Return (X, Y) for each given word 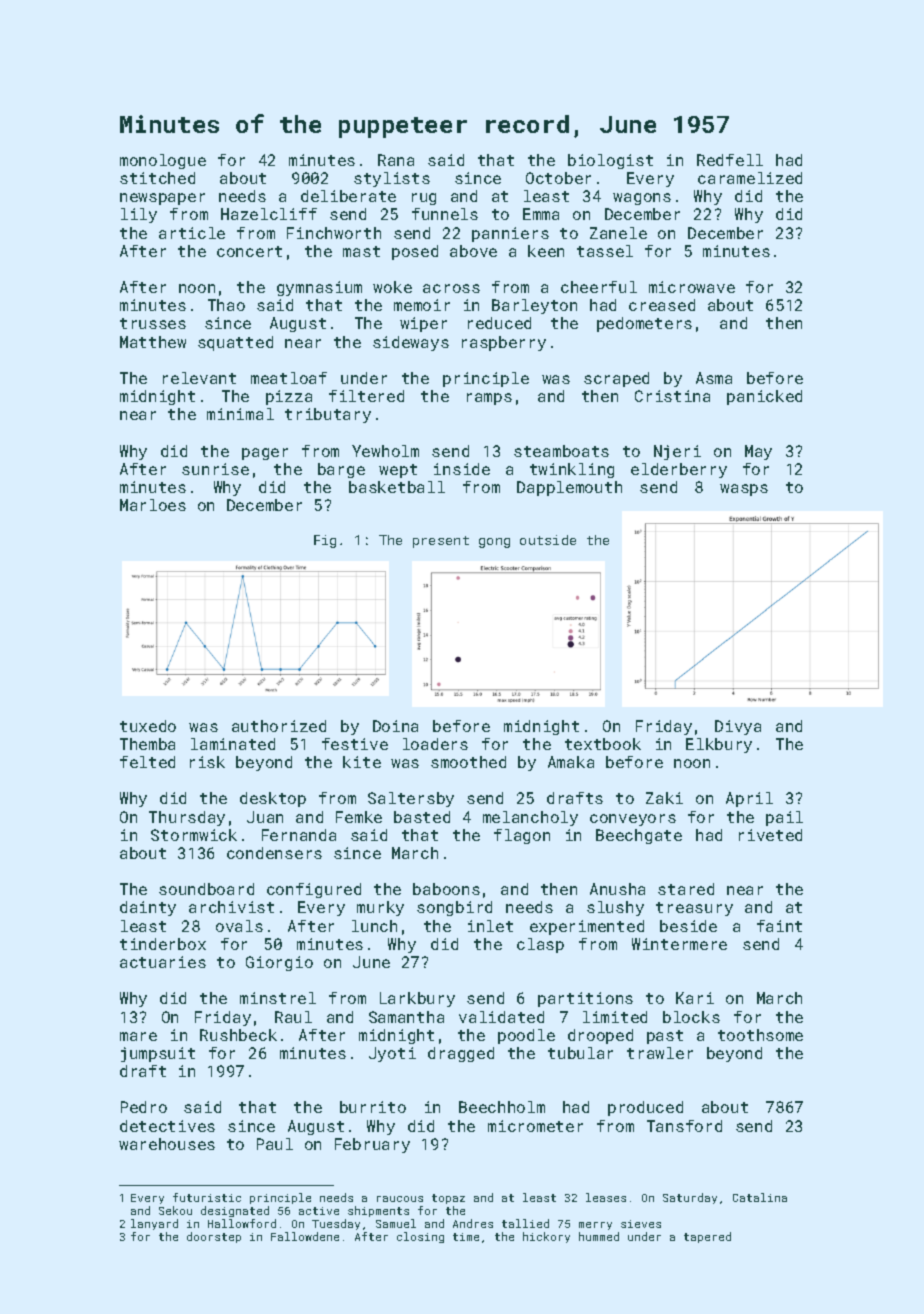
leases (606, 1197)
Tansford (684, 1126)
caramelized (750, 178)
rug (424, 199)
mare (138, 1036)
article (192, 233)
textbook (603, 744)
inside (462, 469)
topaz (448, 1199)
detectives (167, 1126)
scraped (616, 379)
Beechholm (502, 1107)
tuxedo (148, 726)
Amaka (571, 762)
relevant (199, 378)
